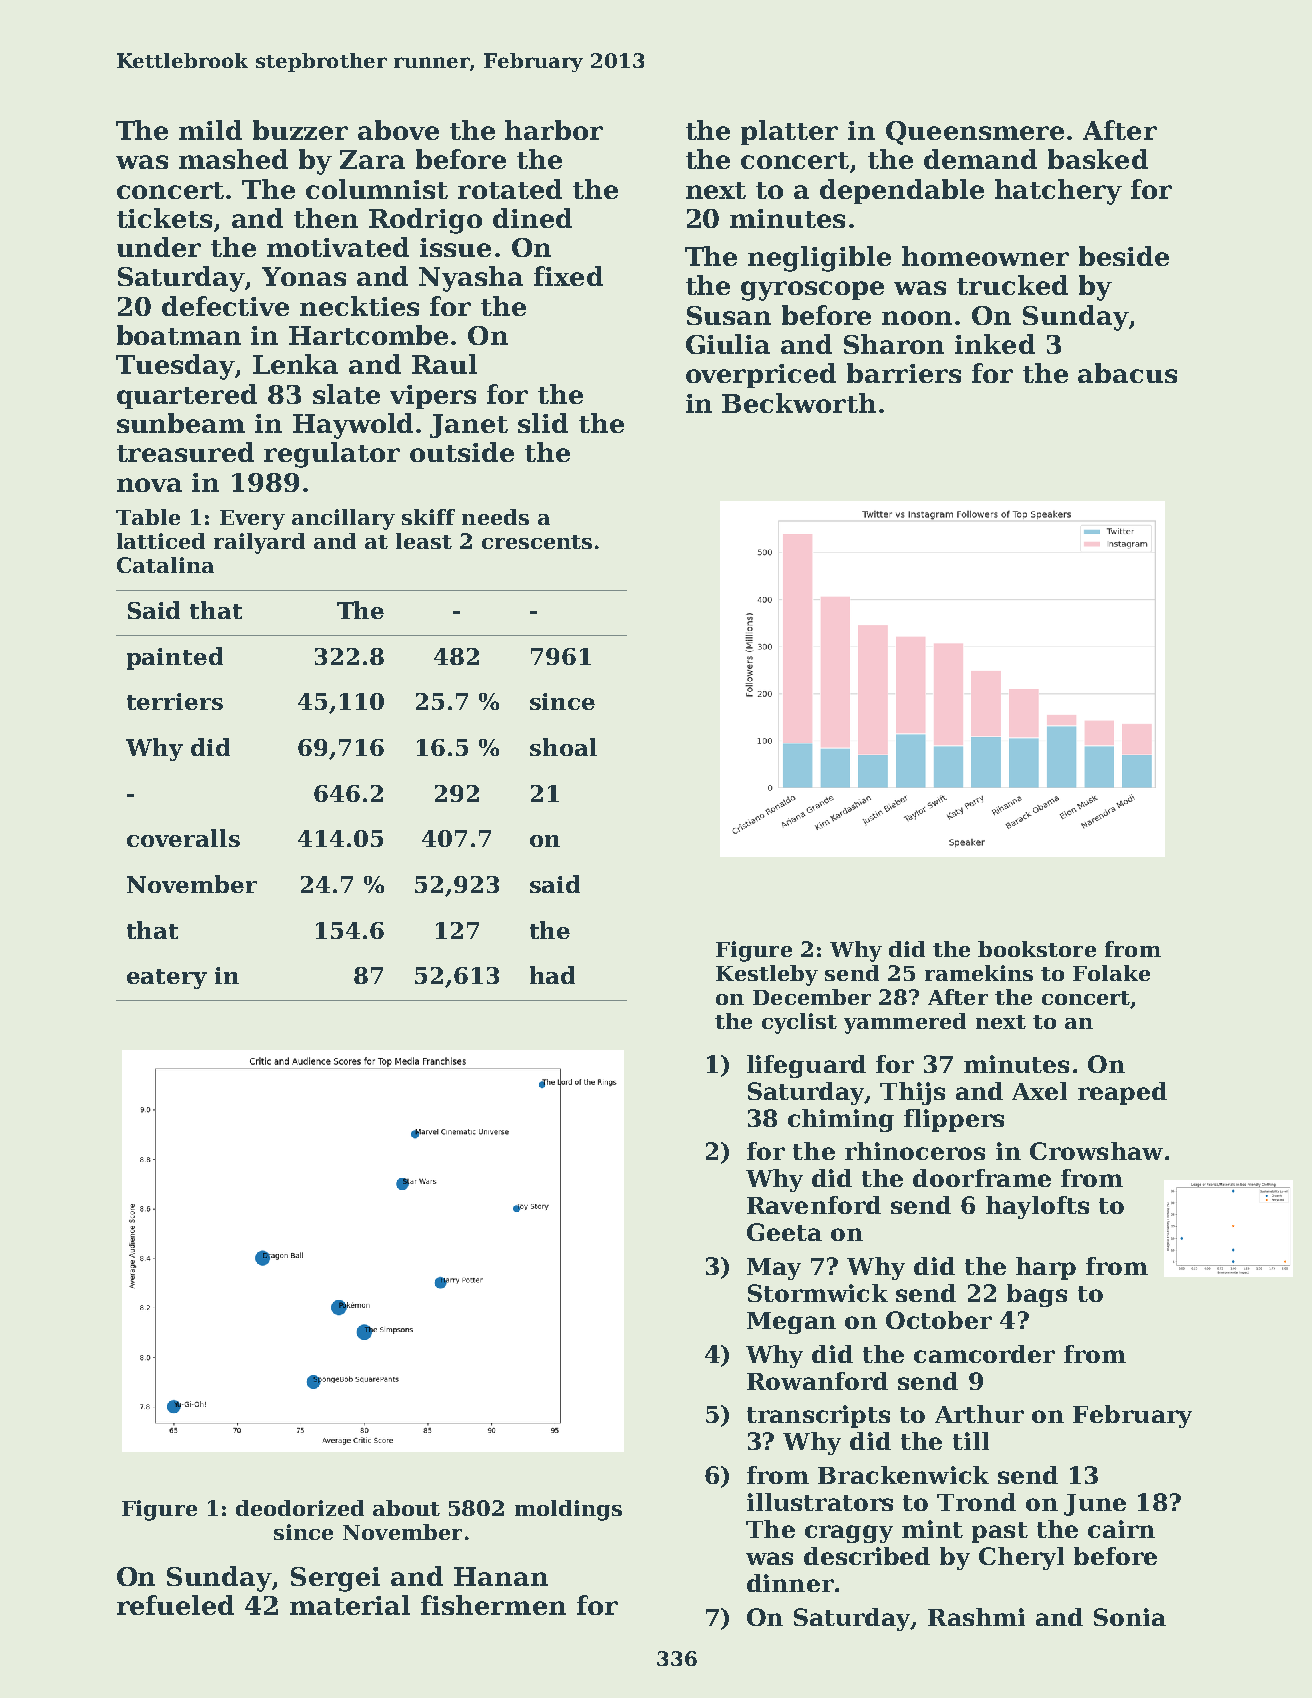  What do you see at coordinates (175, 1605) in the screenshot?
I see `refueled` at bounding box center [175, 1605].
